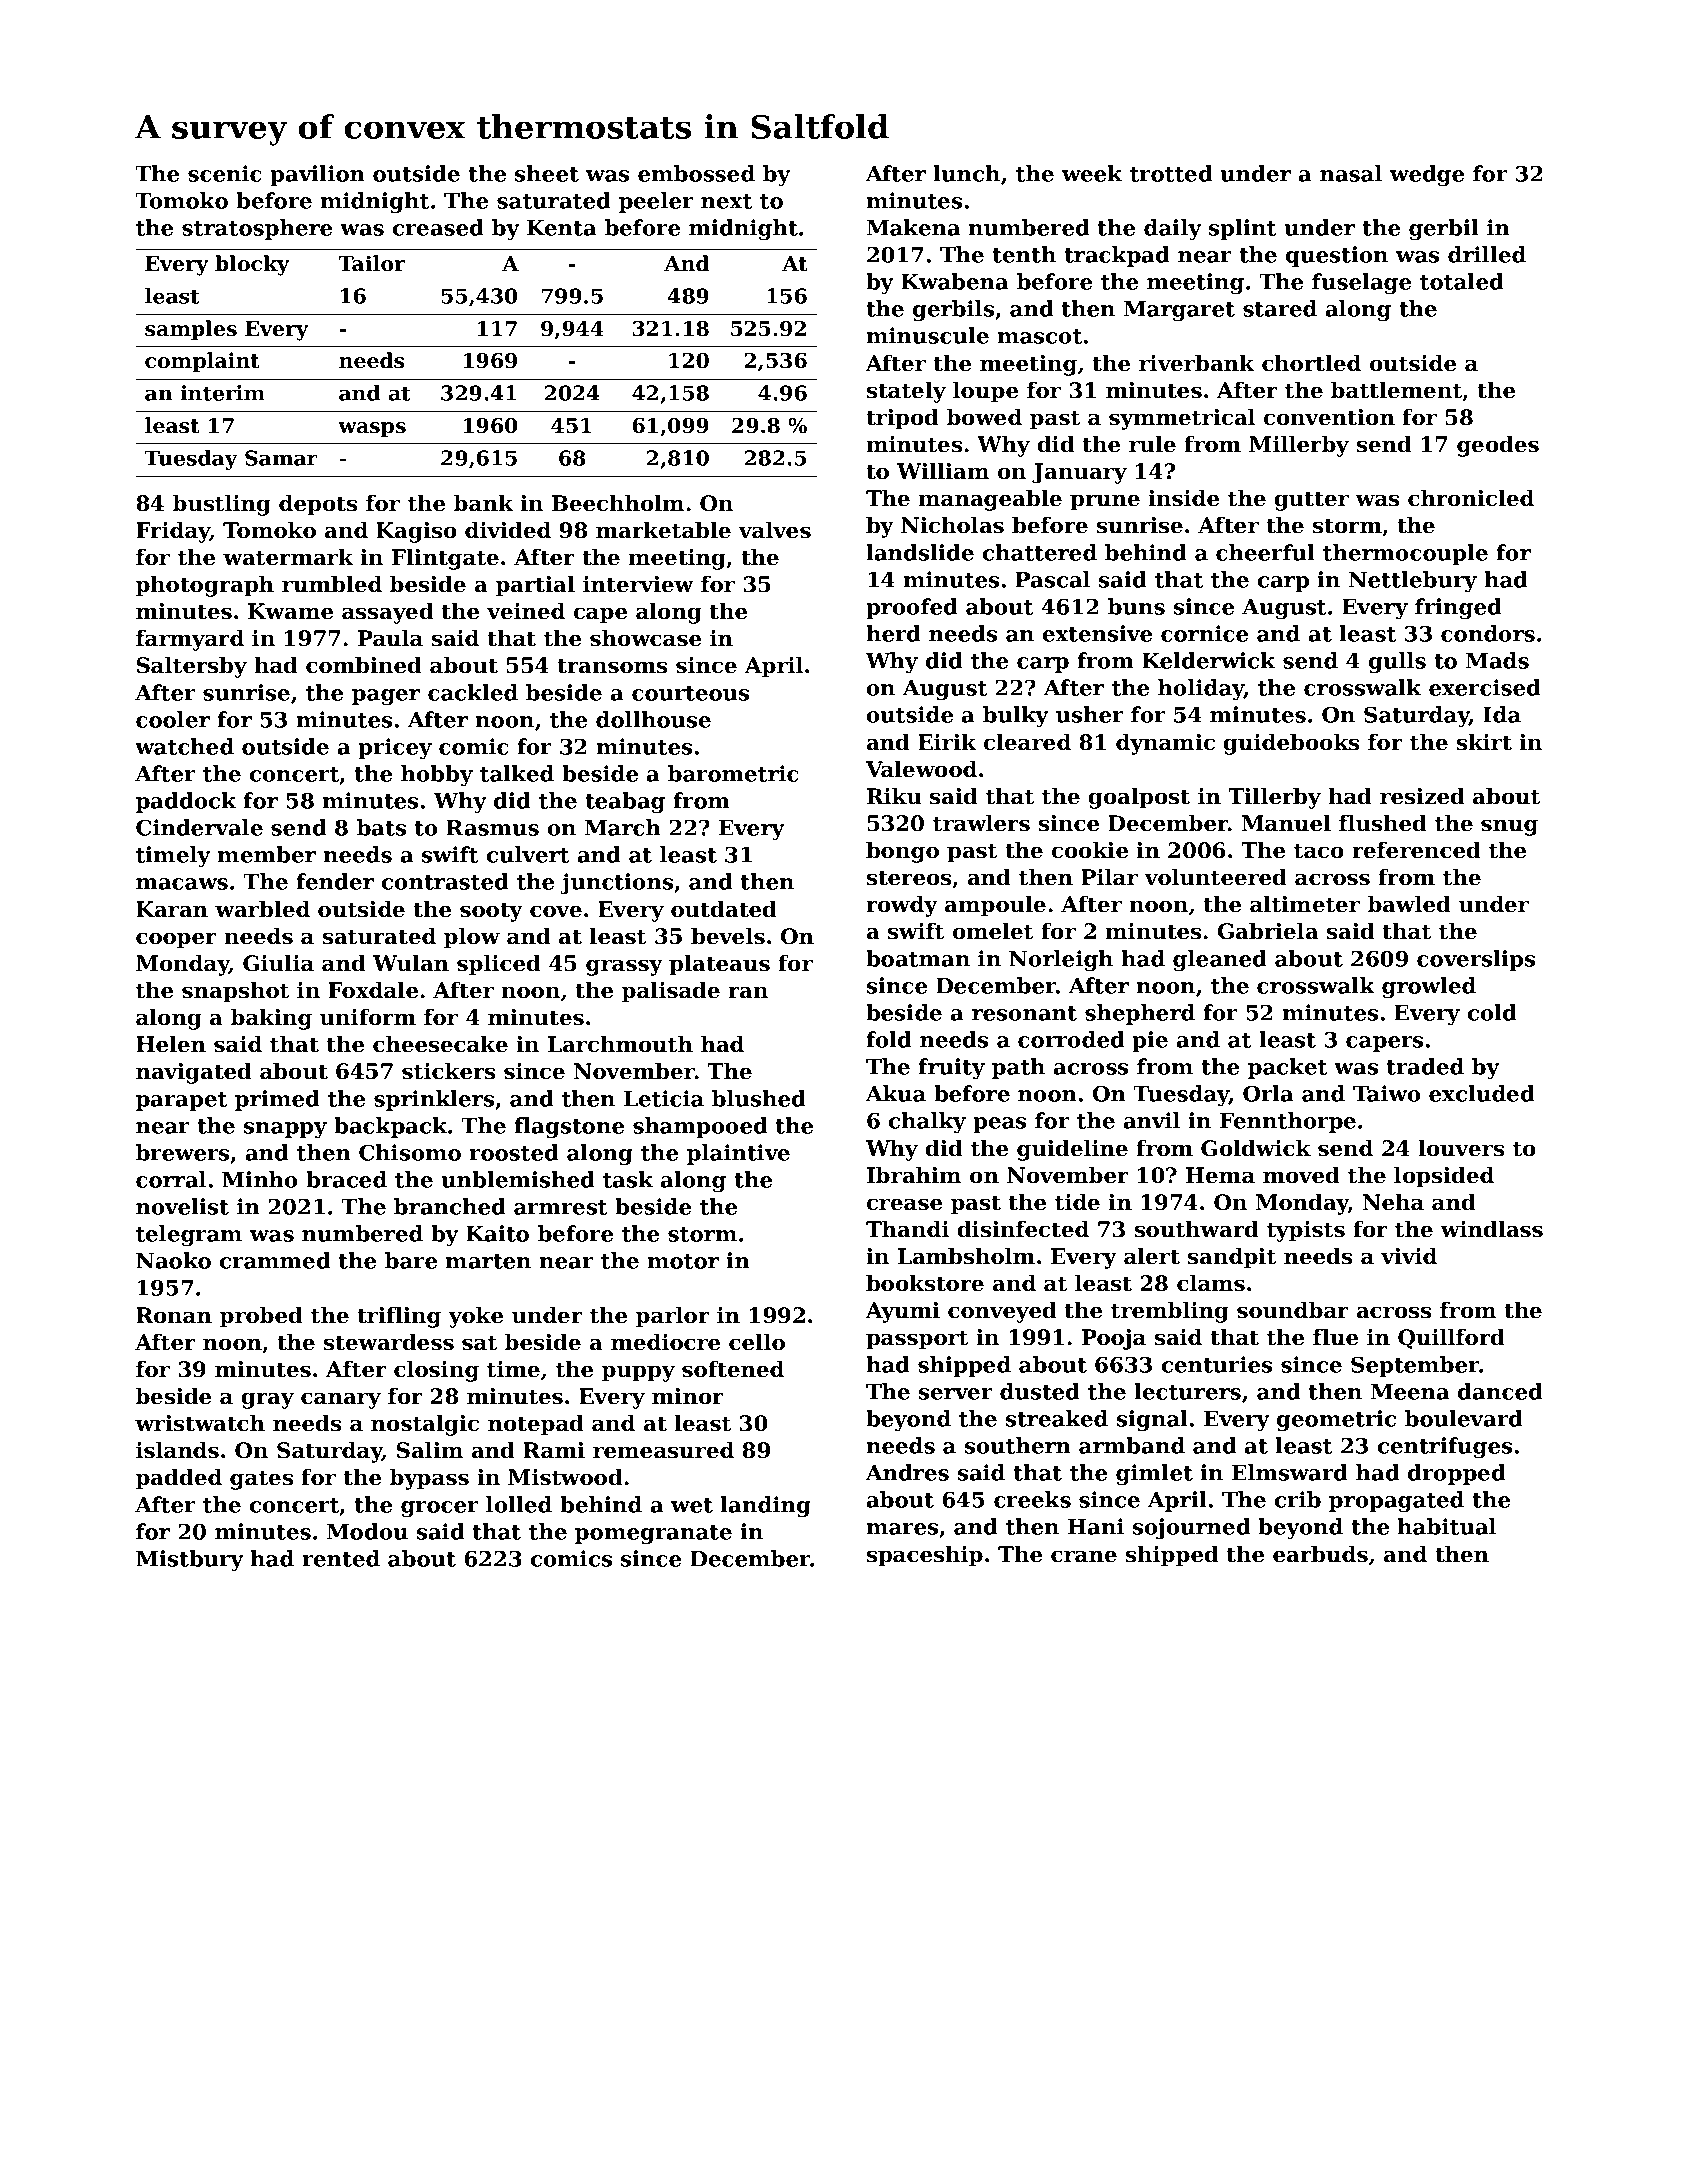 Image resolution: width=1683 pixels, height=2178 pixels. I want to click on embossed, so click(696, 173).
